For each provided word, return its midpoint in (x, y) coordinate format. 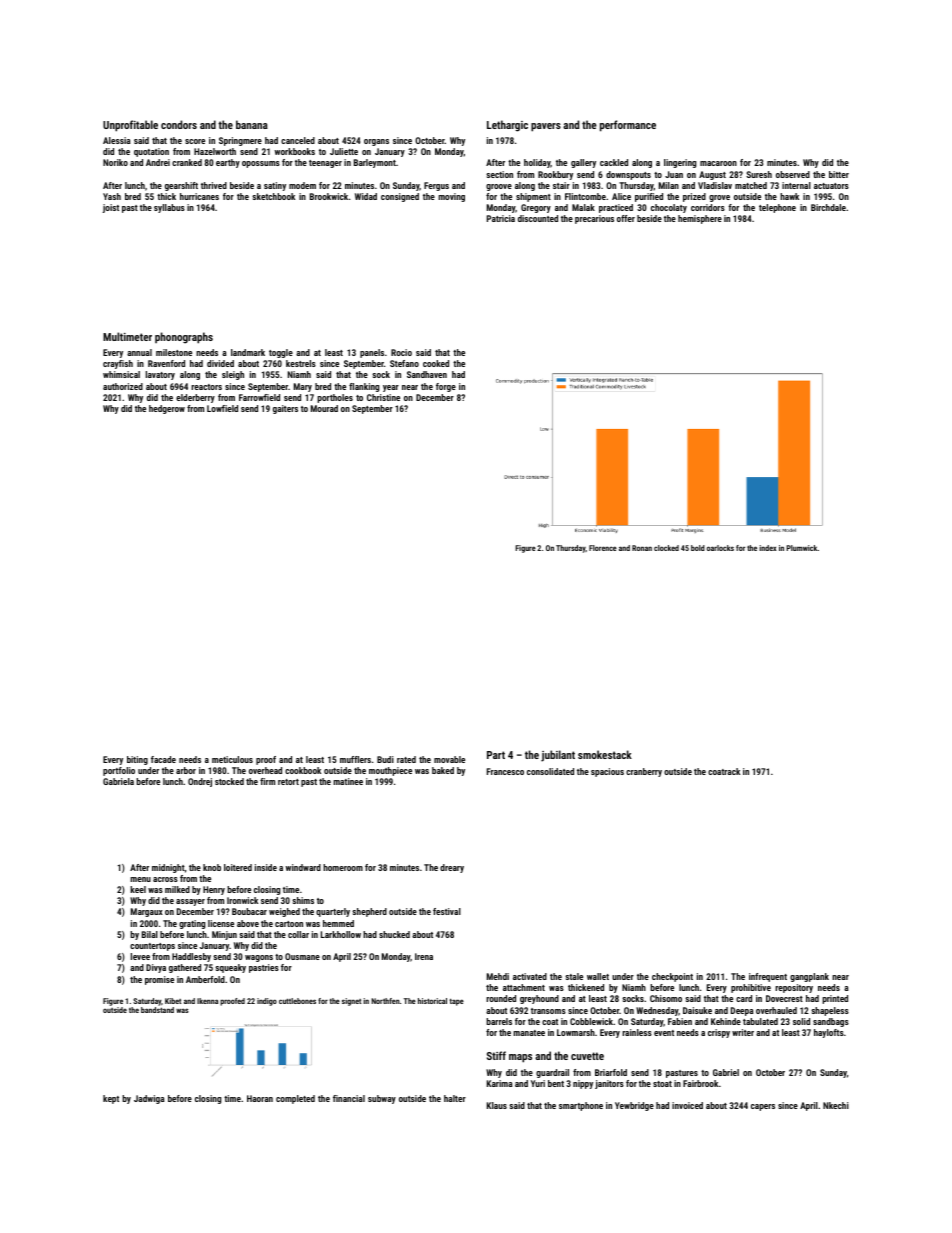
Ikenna (207, 1001)
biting (137, 760)
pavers (546, 127)
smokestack (605, 754)
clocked (666, 548)
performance (628, 126)
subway (382, 1099)
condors (179, 124)
